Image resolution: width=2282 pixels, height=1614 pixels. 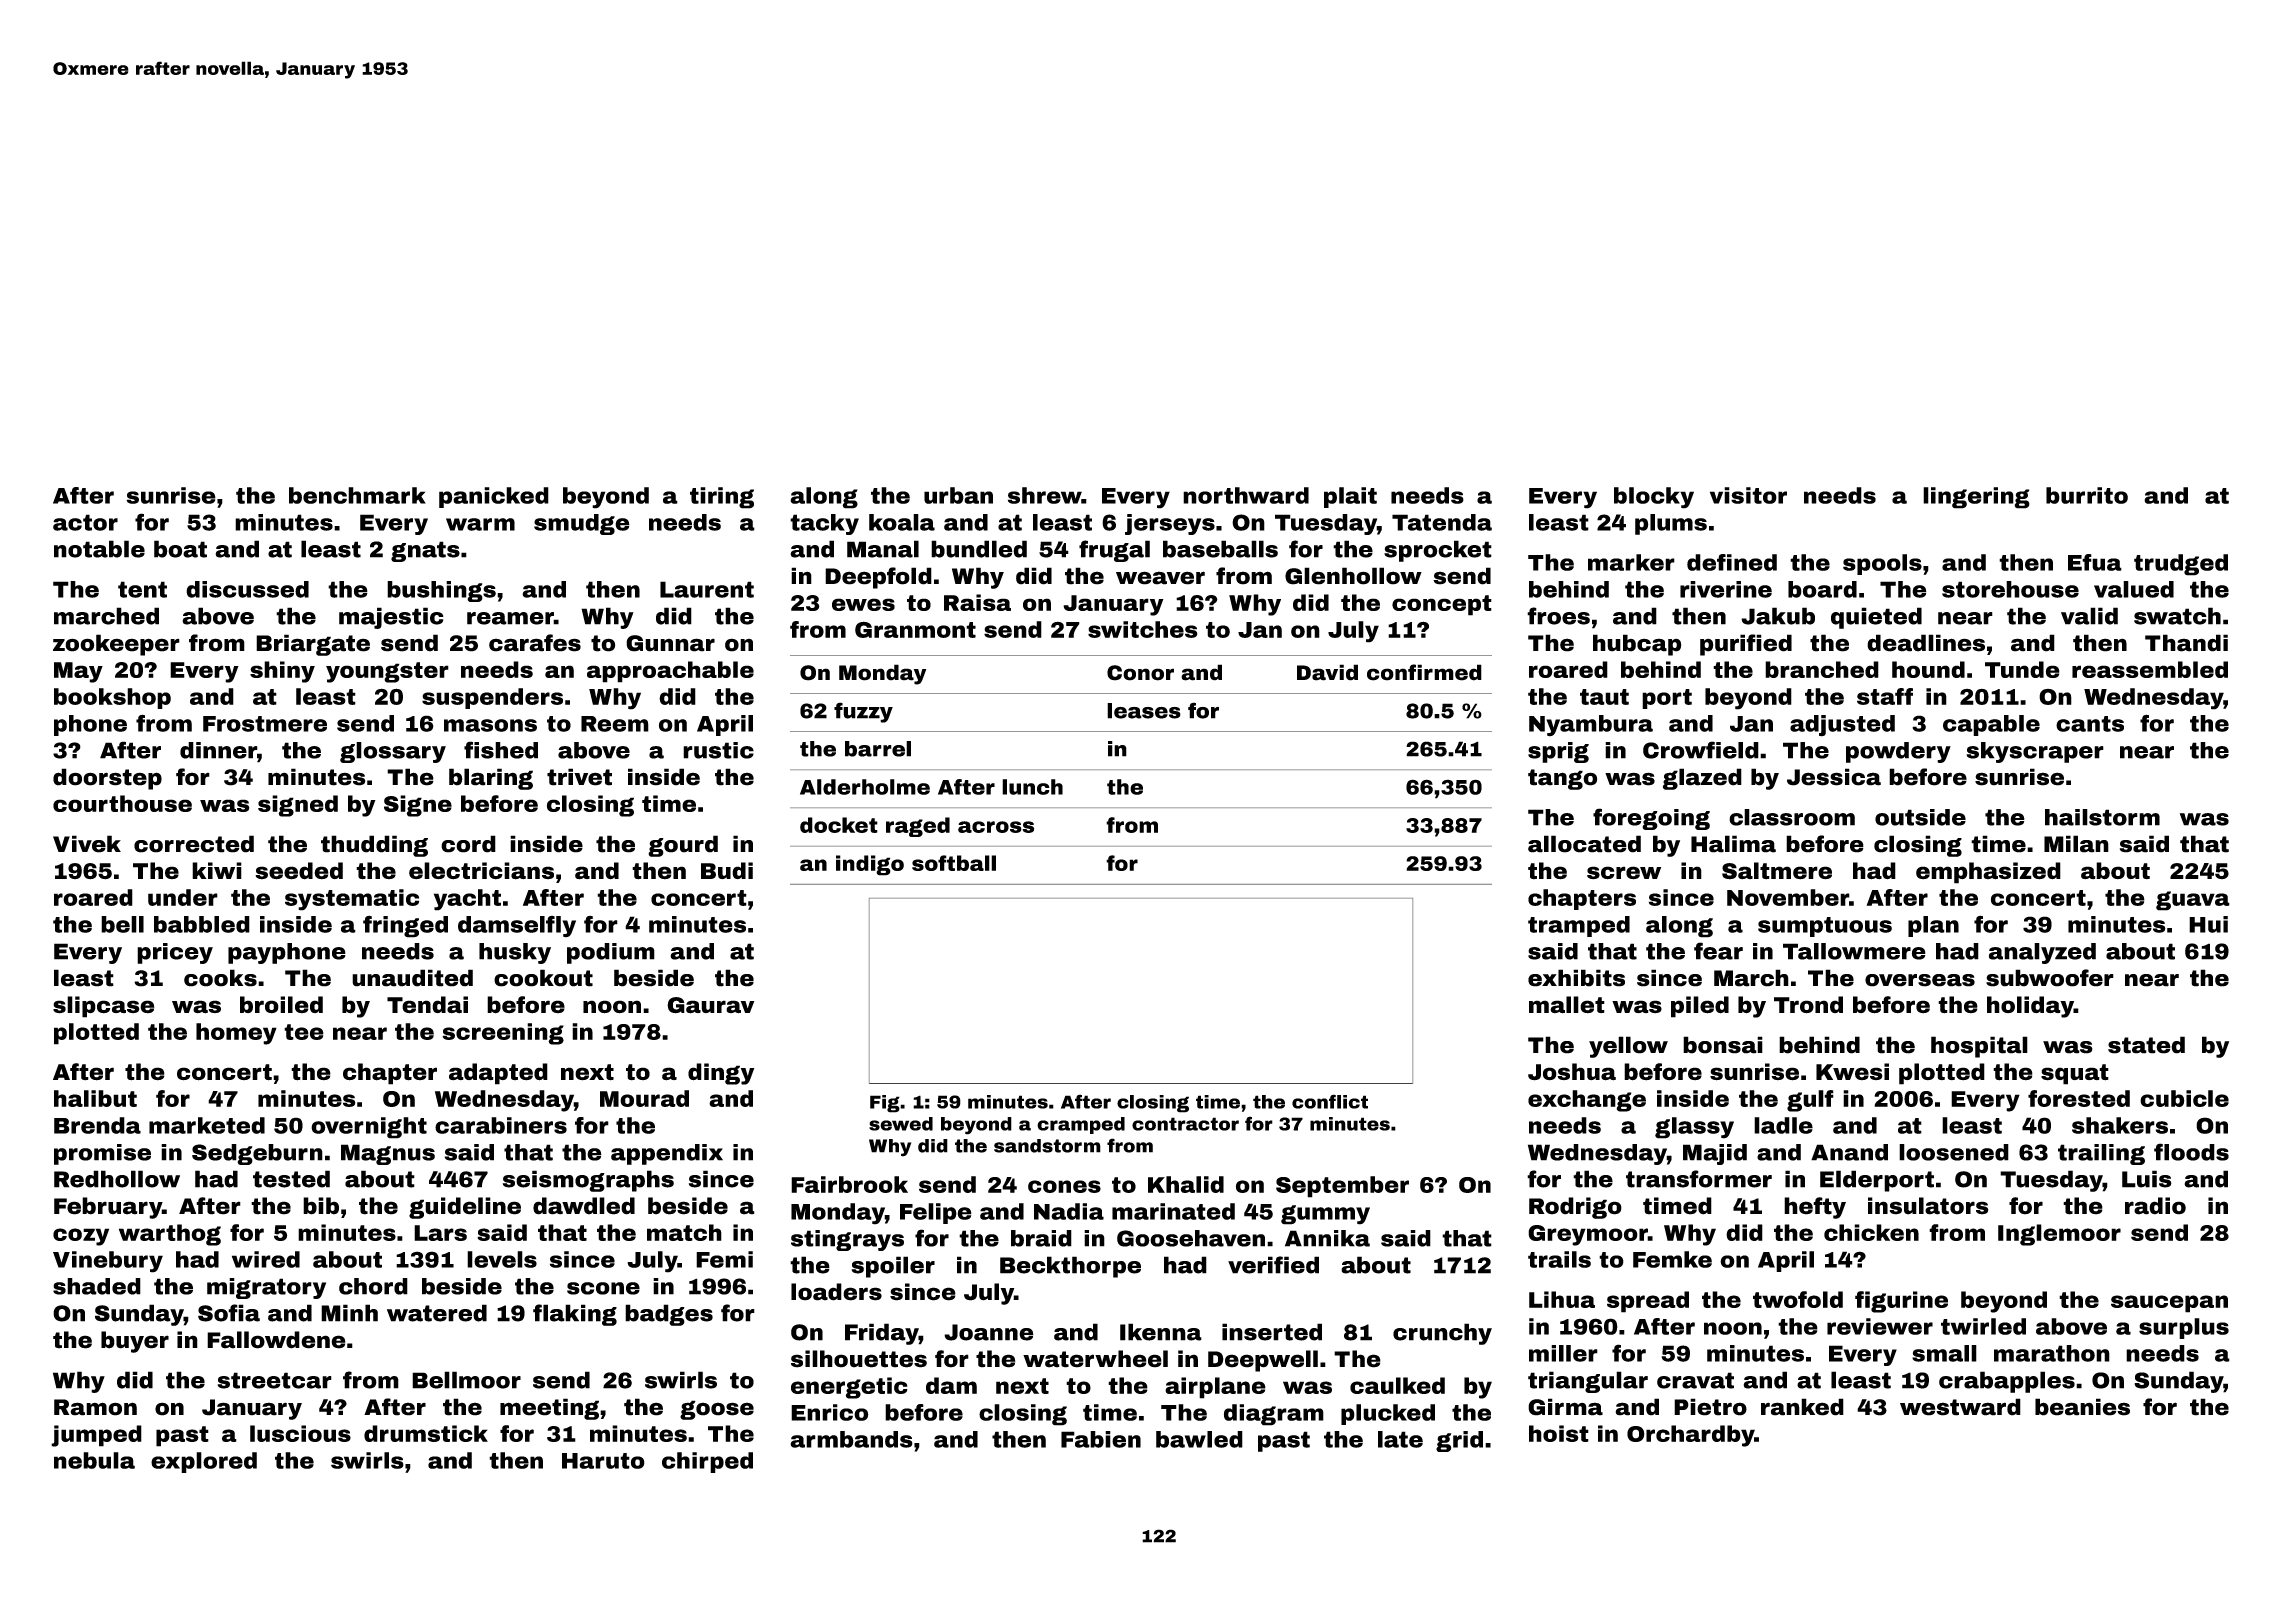 I want to click on explored, so click(x=204, y=1462).
